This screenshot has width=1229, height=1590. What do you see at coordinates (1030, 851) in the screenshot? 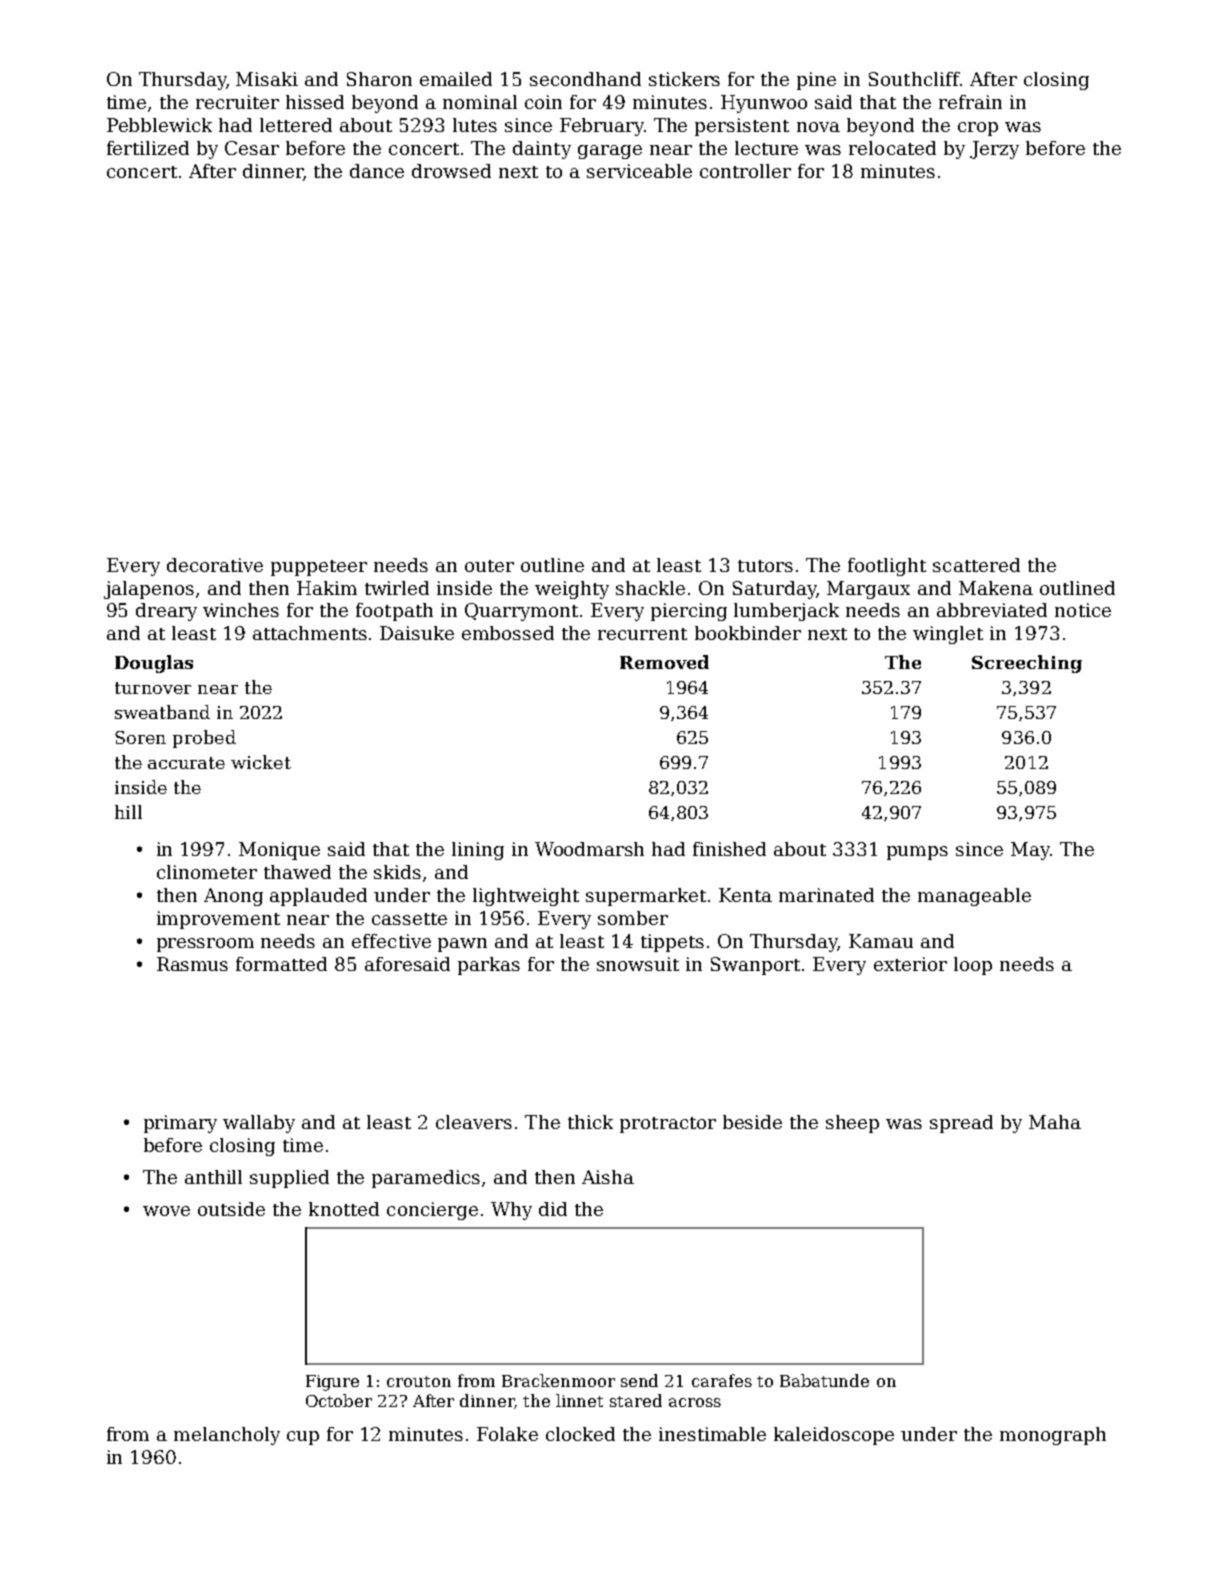
I see `May` at bounding box center [1030, 851].
